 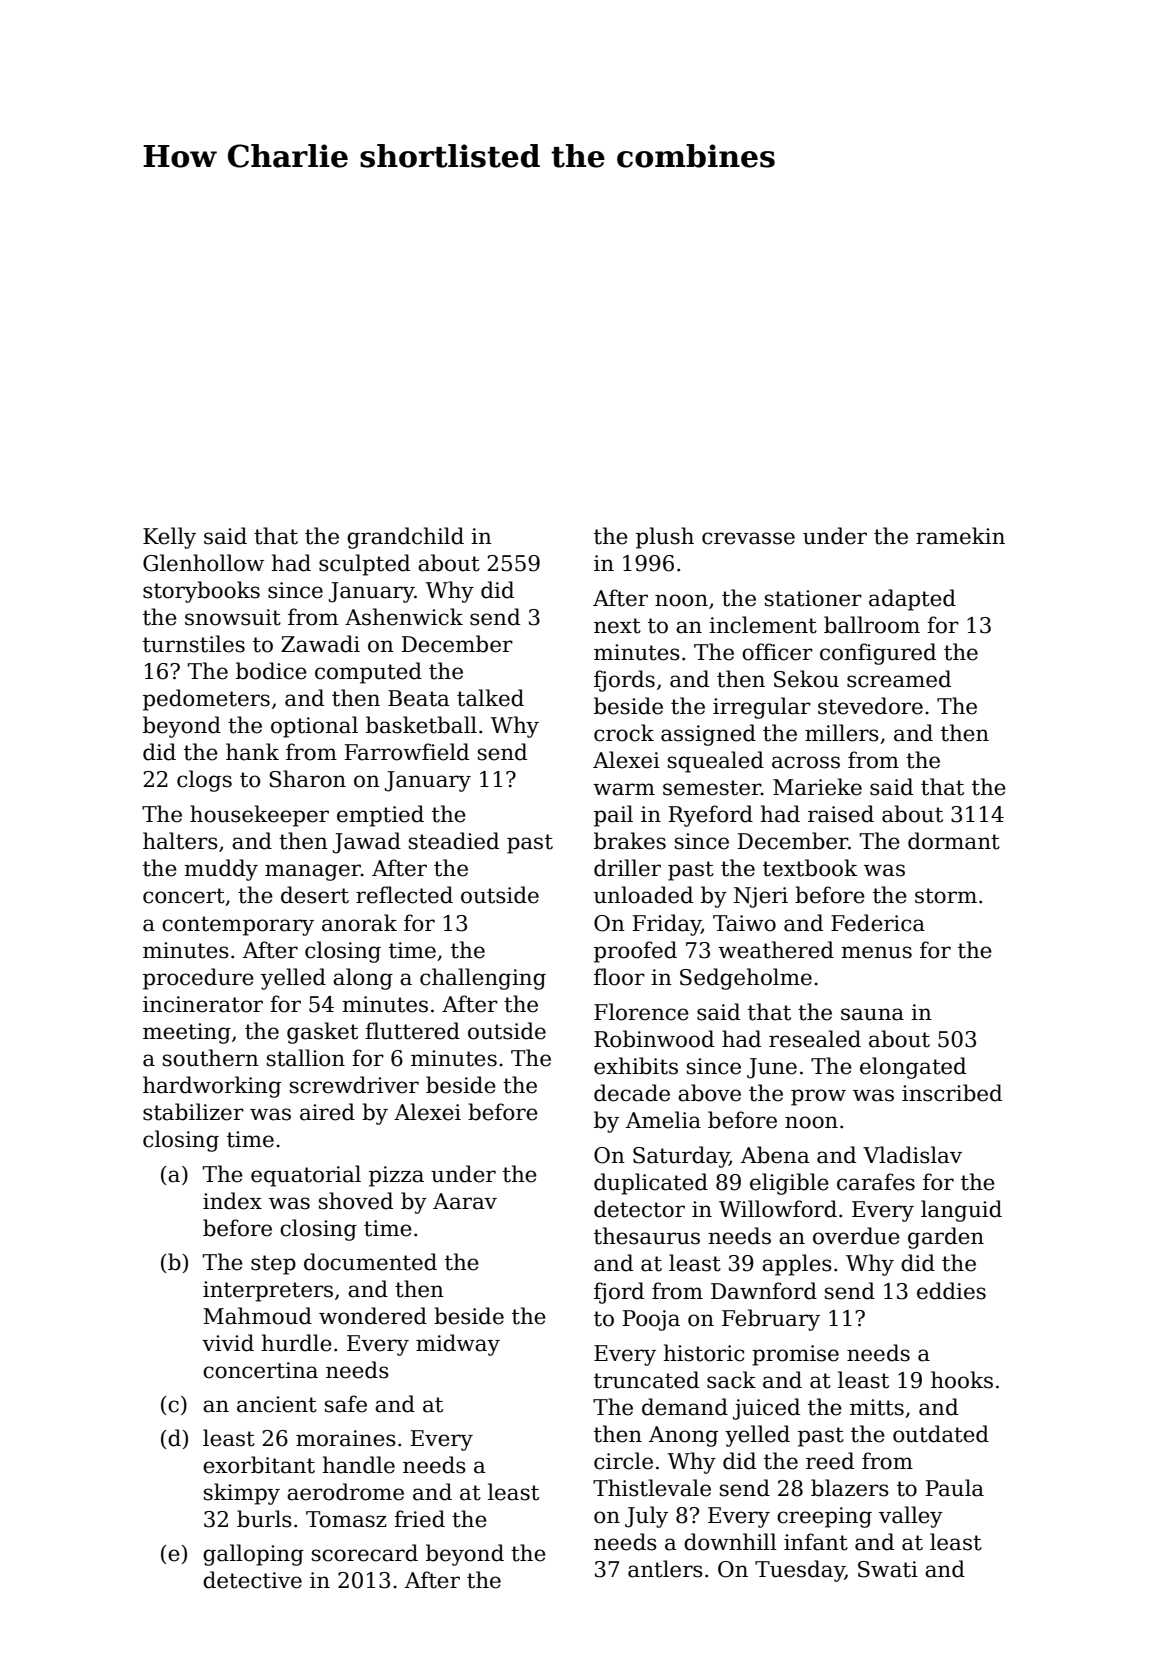 I want to click on midway, so click(x=458, y=1345).
